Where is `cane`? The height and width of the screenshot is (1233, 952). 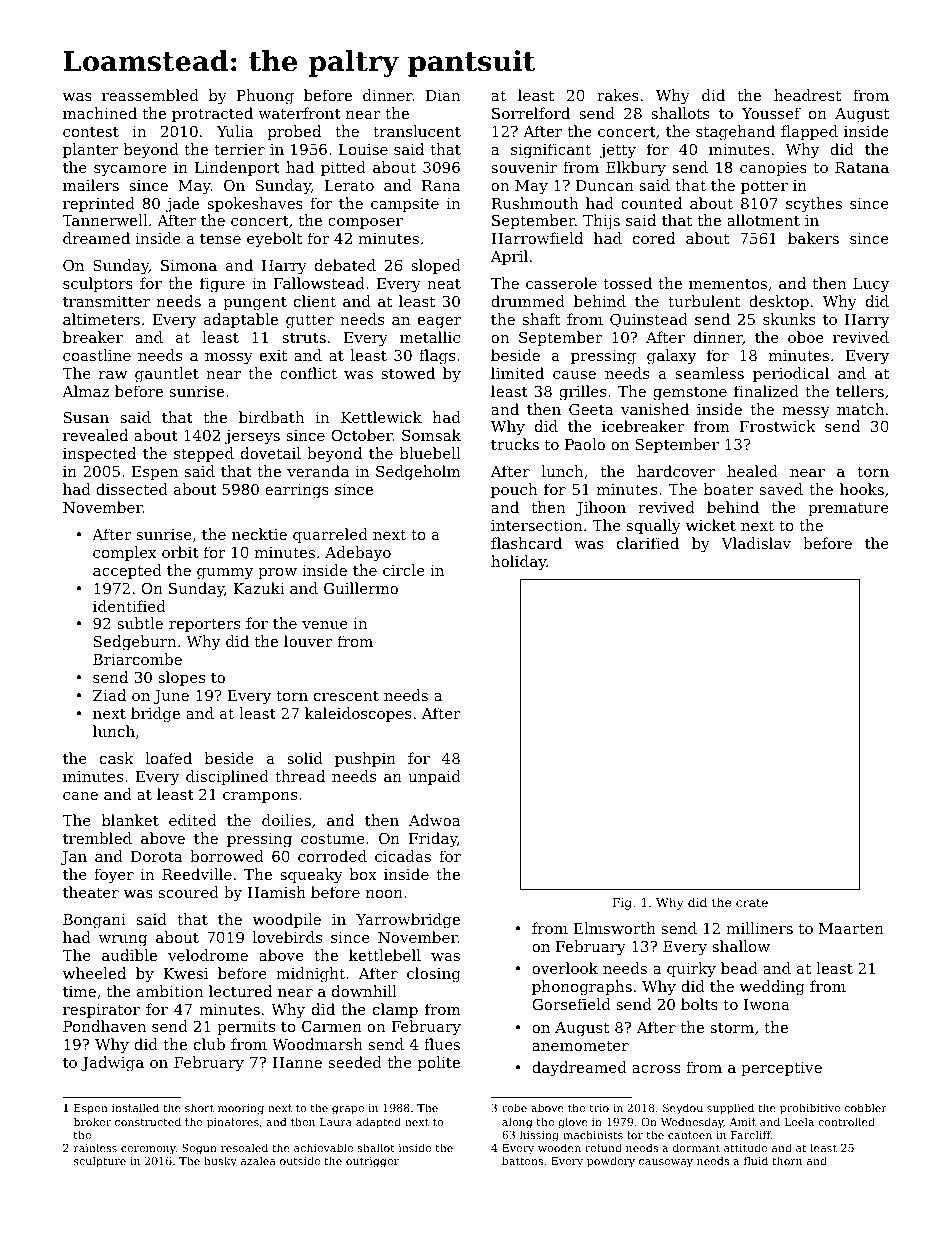
cane is located at coordinates (80, 796).
